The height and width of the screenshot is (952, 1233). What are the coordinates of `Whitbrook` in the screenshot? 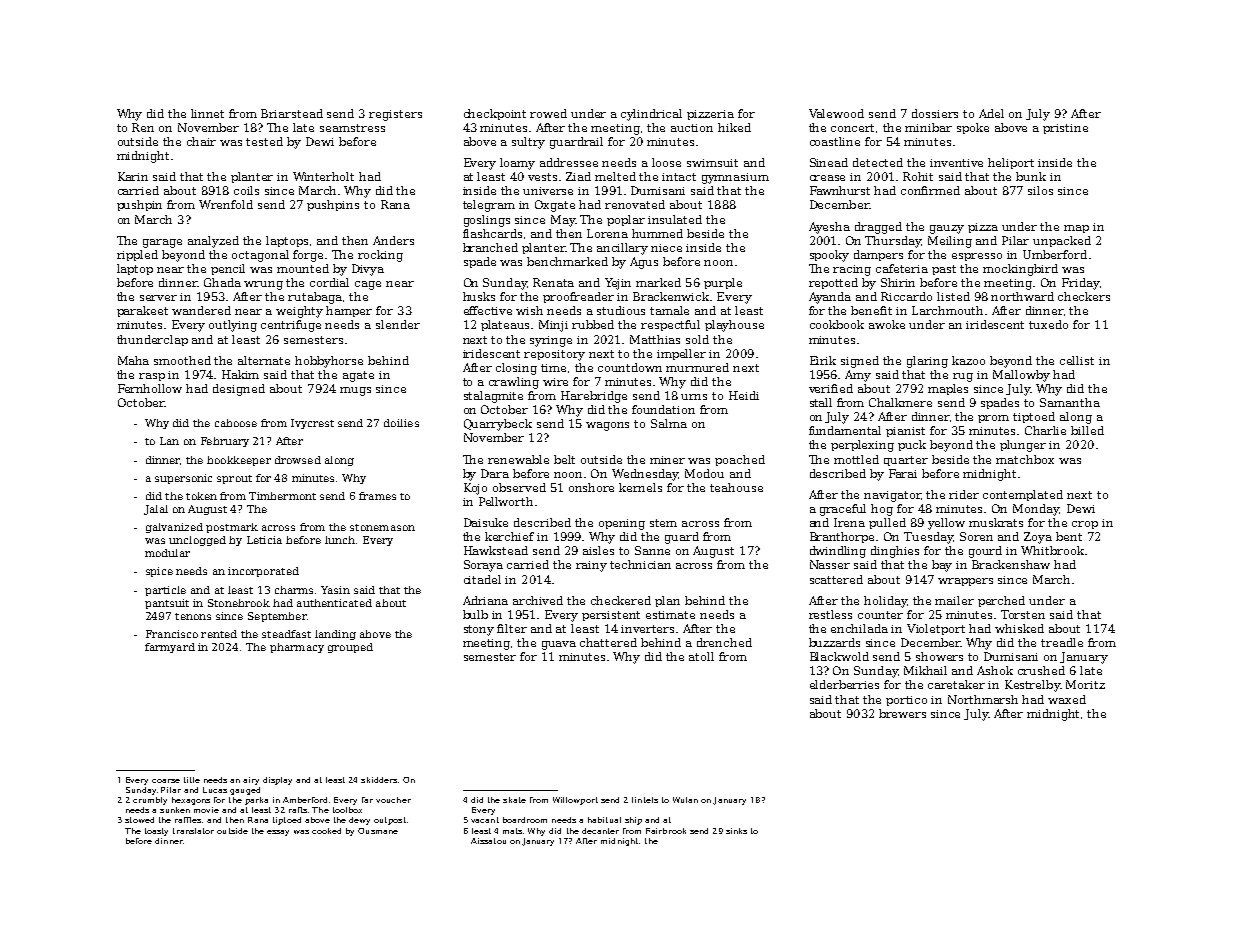 It's located at (1052, 550).
